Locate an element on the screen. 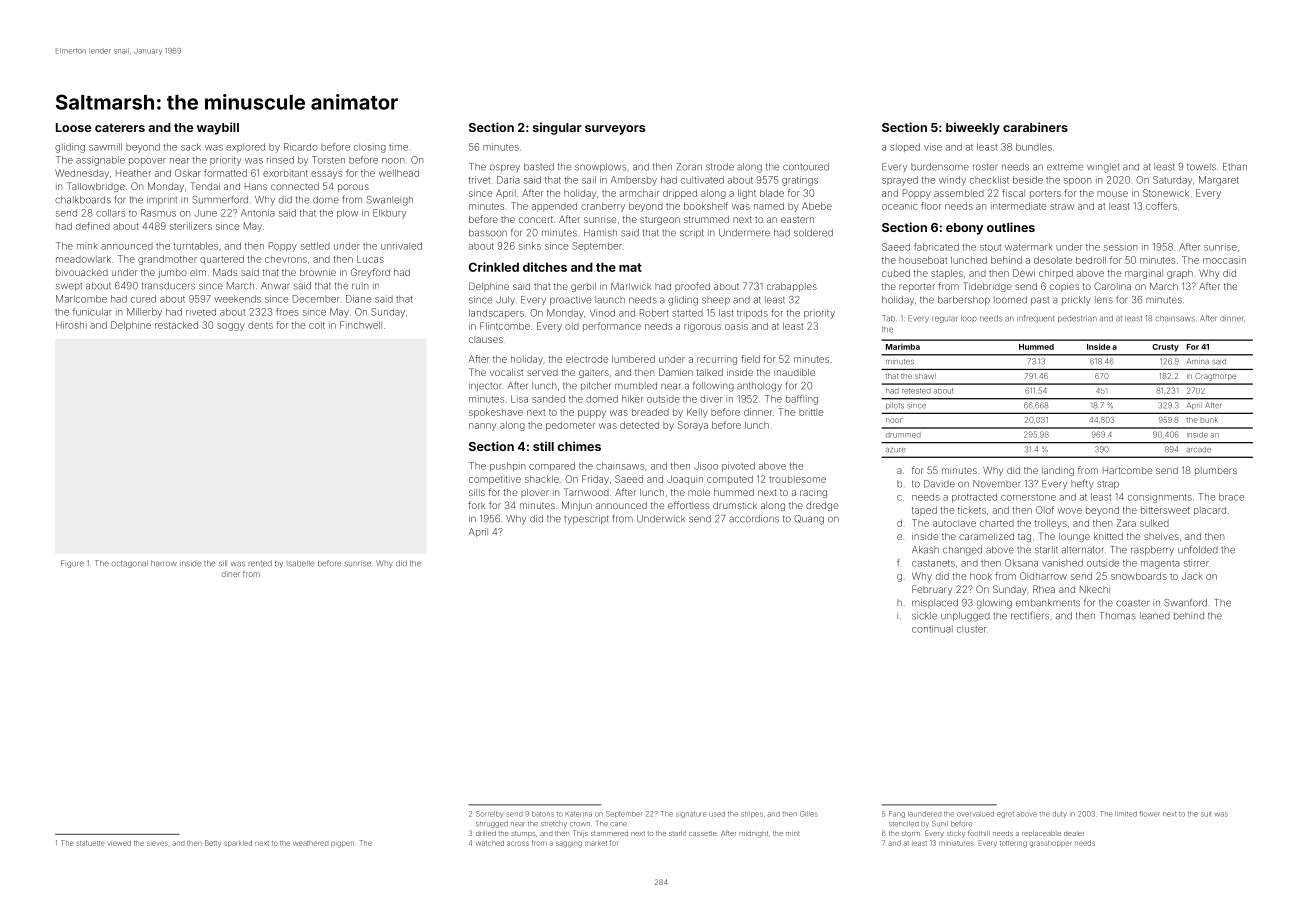 The image size is (1308, 924). Katerina is located at coordinates (579, 814).
